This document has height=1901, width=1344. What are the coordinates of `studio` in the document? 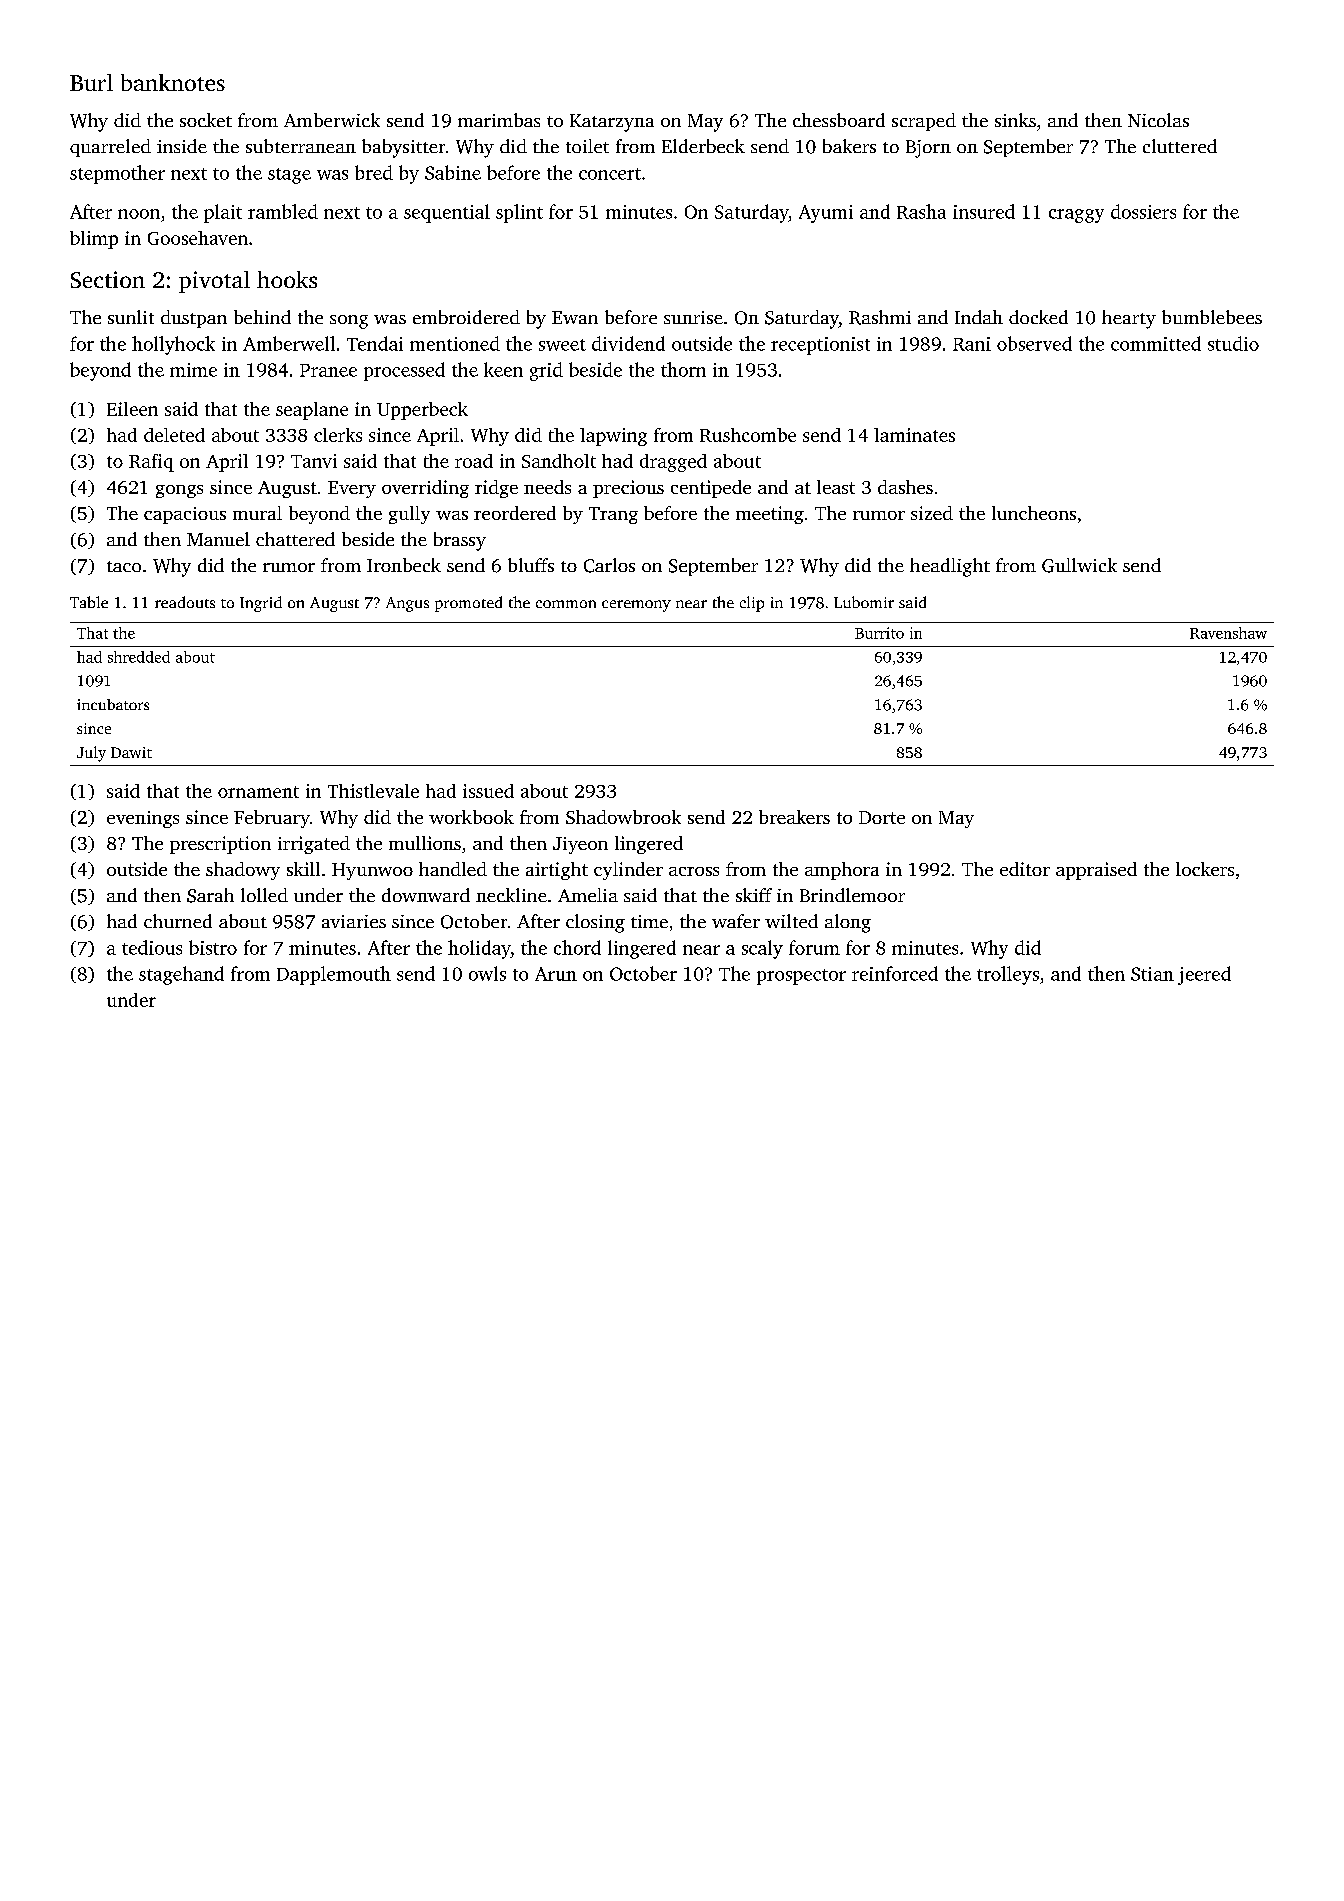 It's located at (1233, 343).
